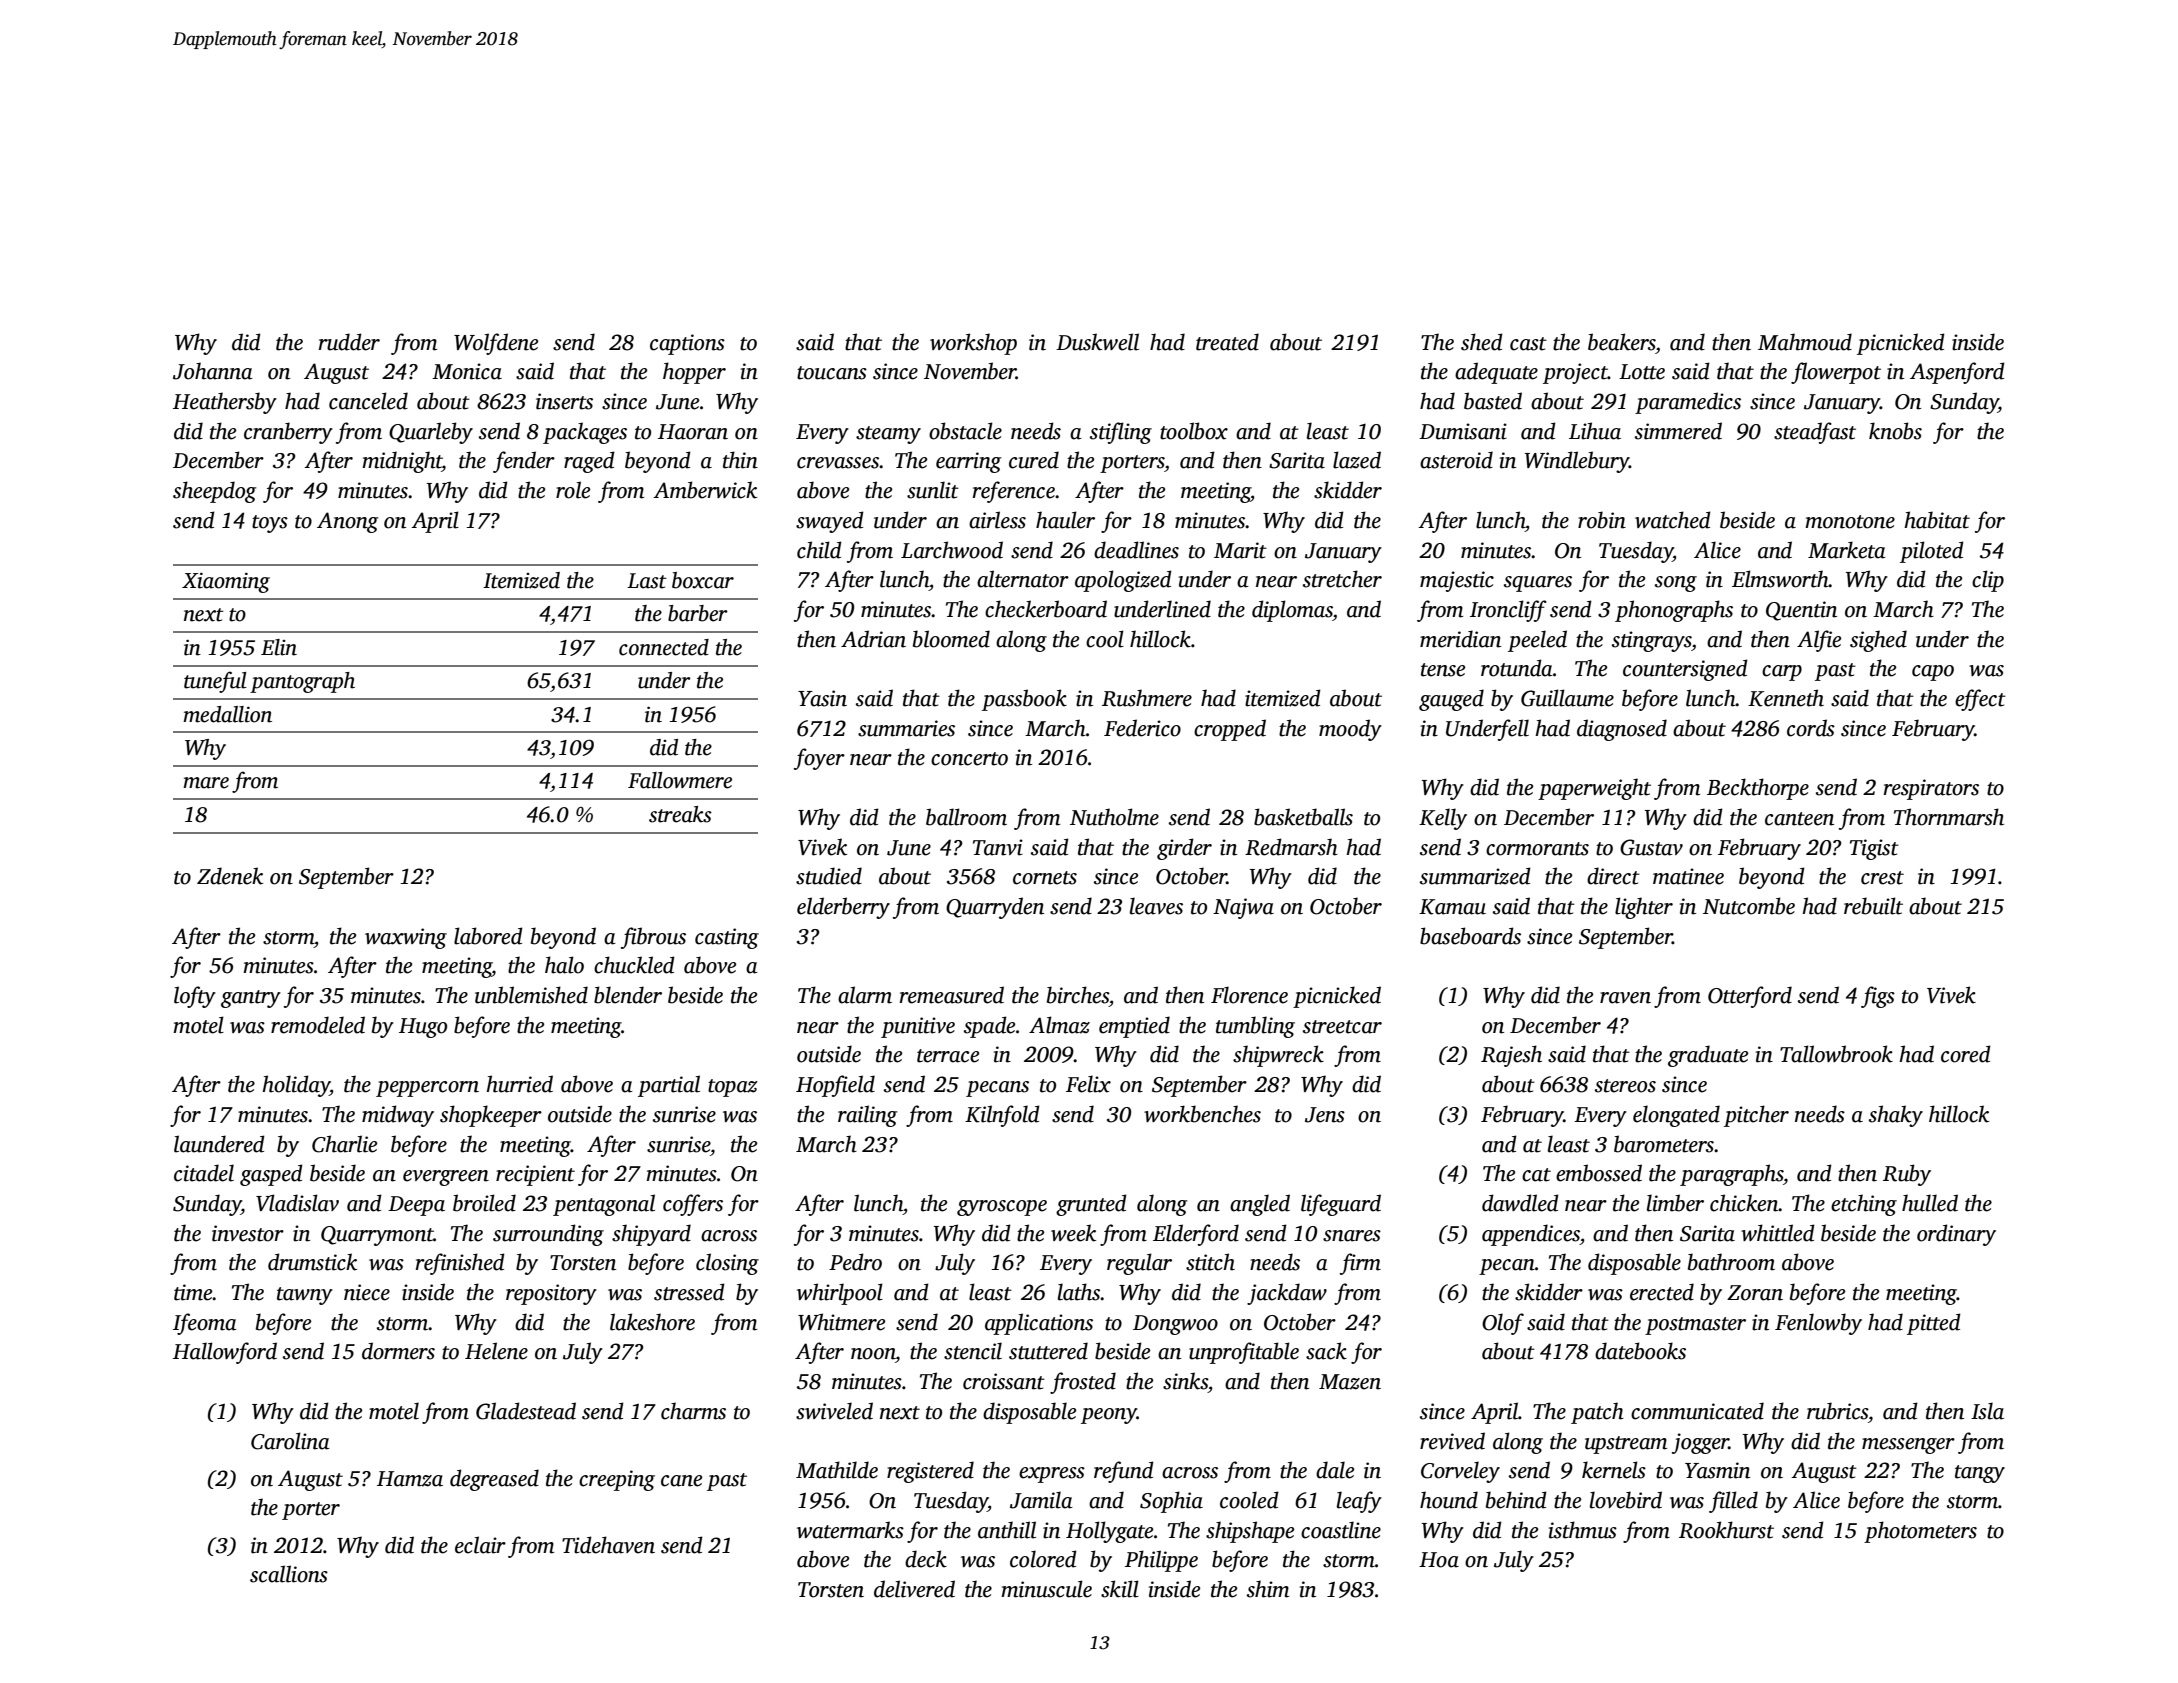  Describe the element at coordinates (1640, 1351) in the screenshot. I see `datebooks` at that location.
